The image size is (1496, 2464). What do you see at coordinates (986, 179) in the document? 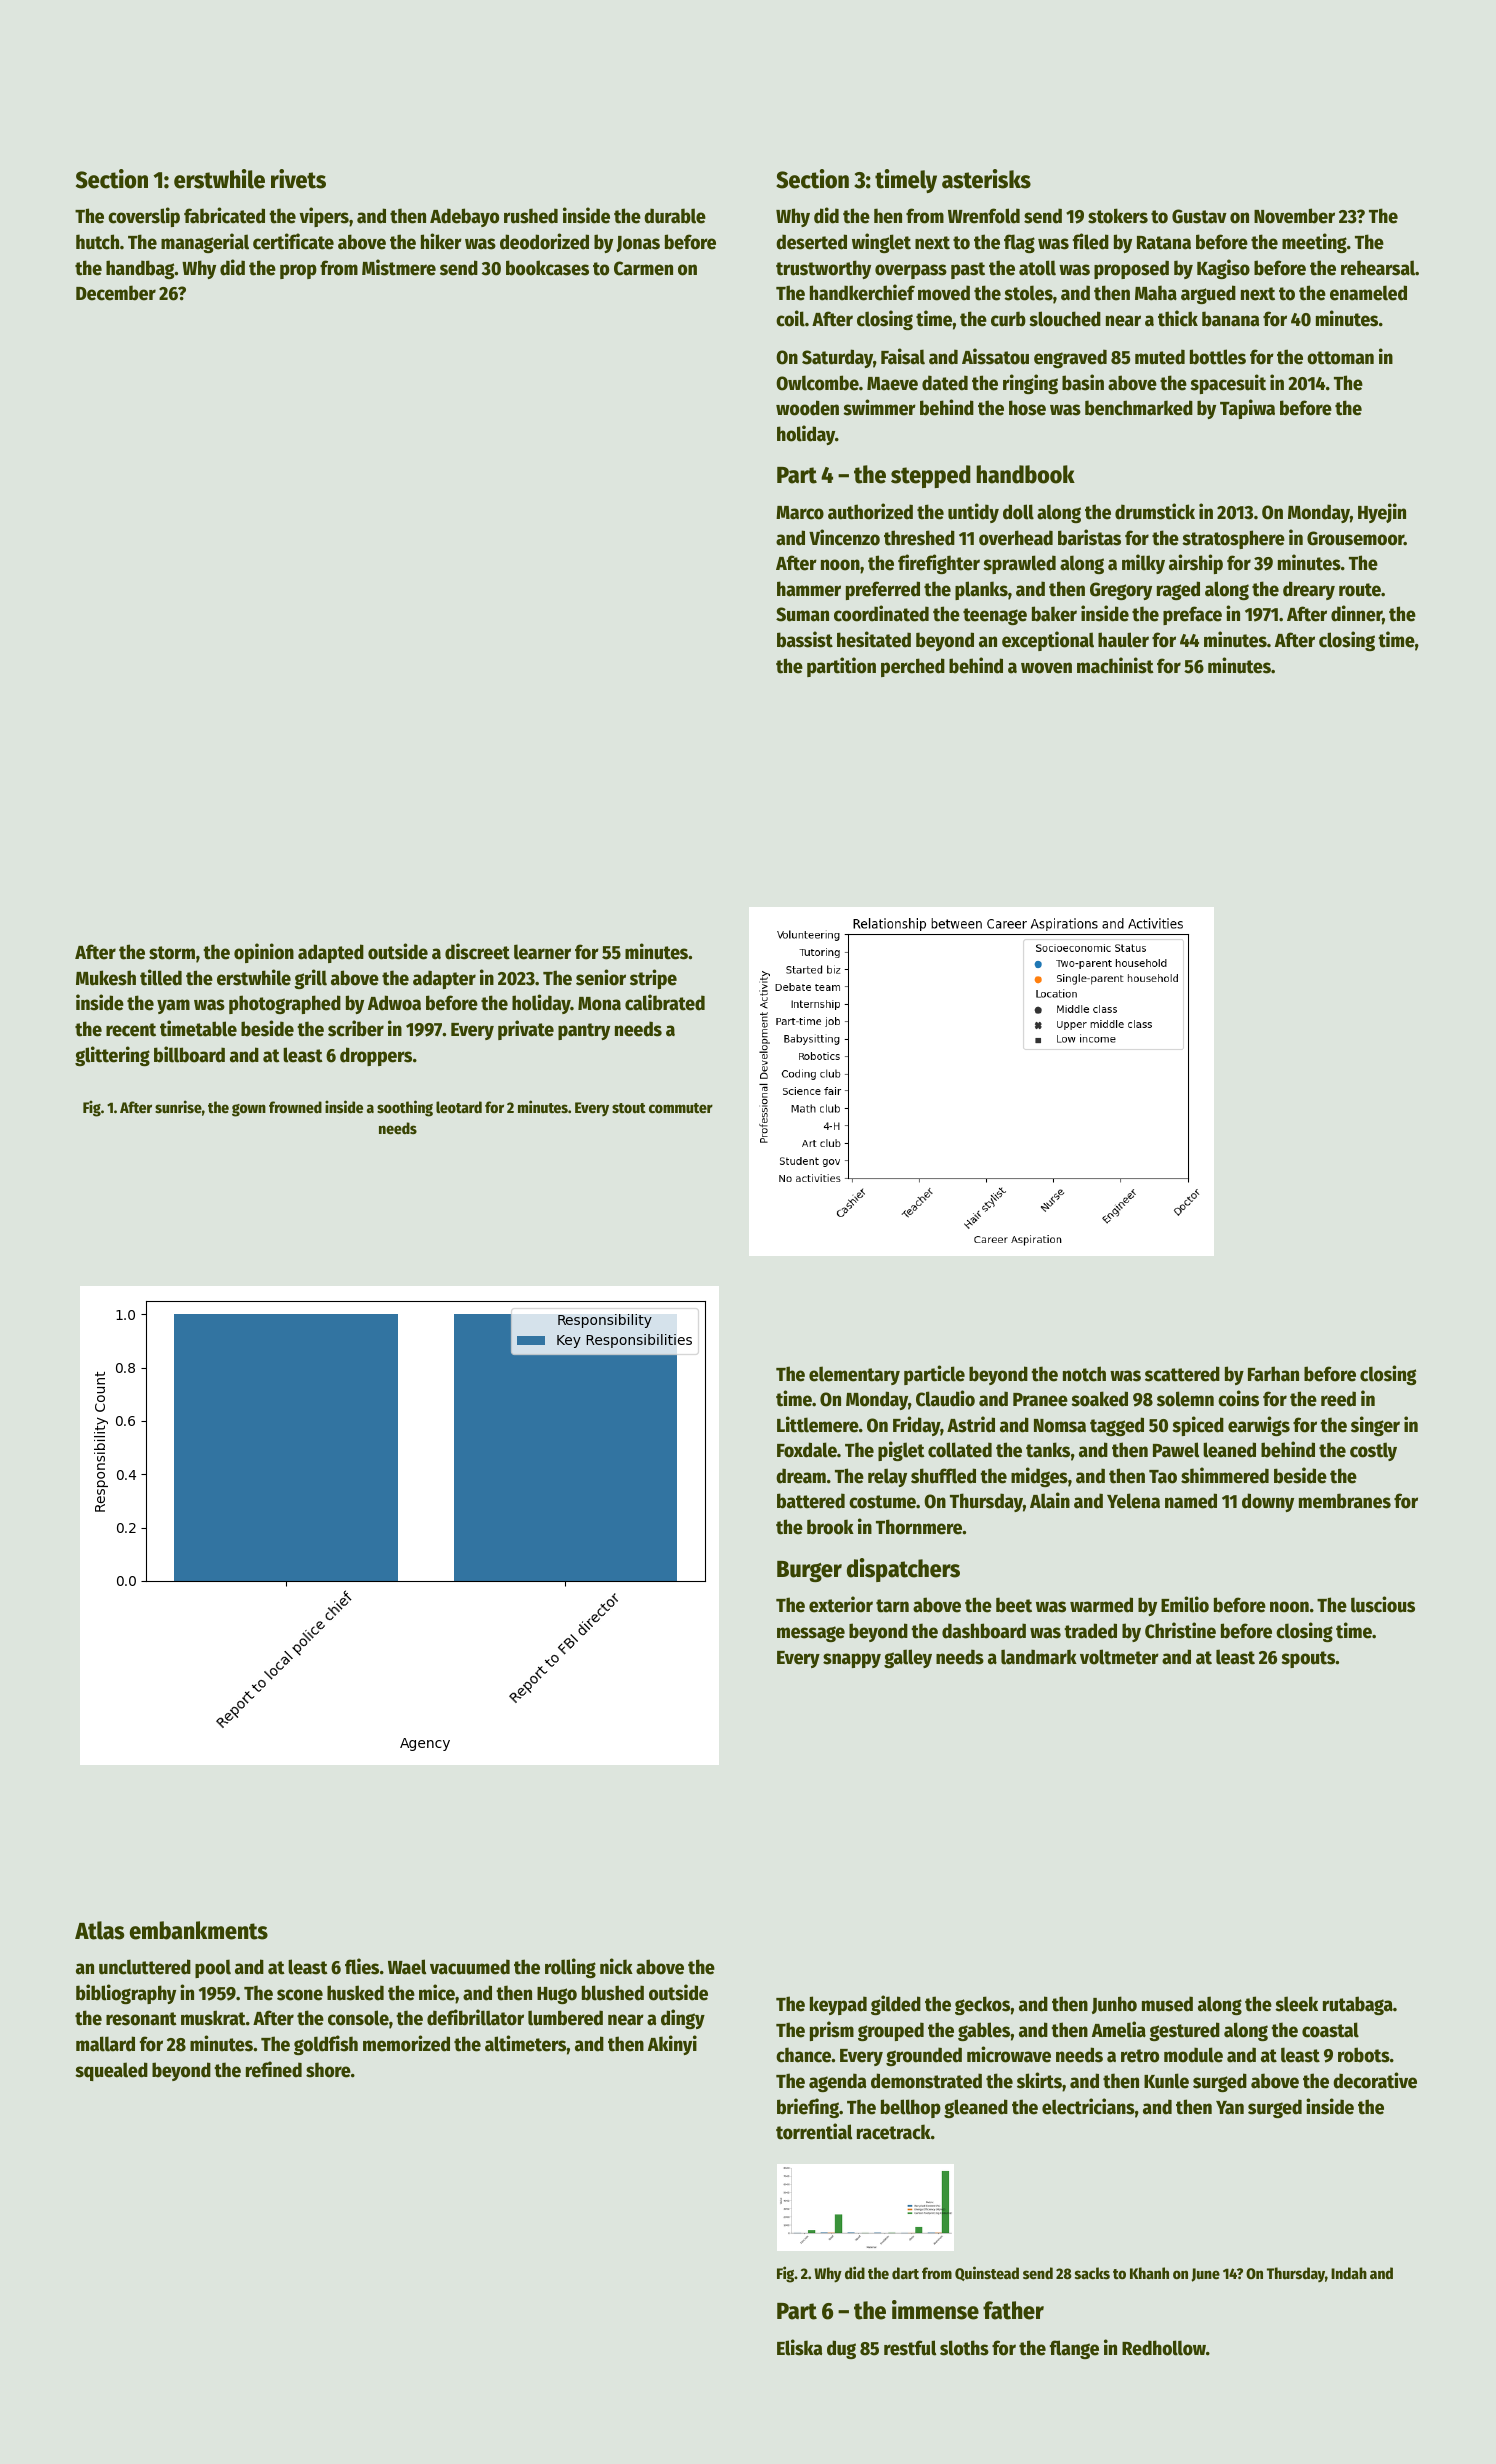
I see `asterisks` at bounding box center [986, 179].
